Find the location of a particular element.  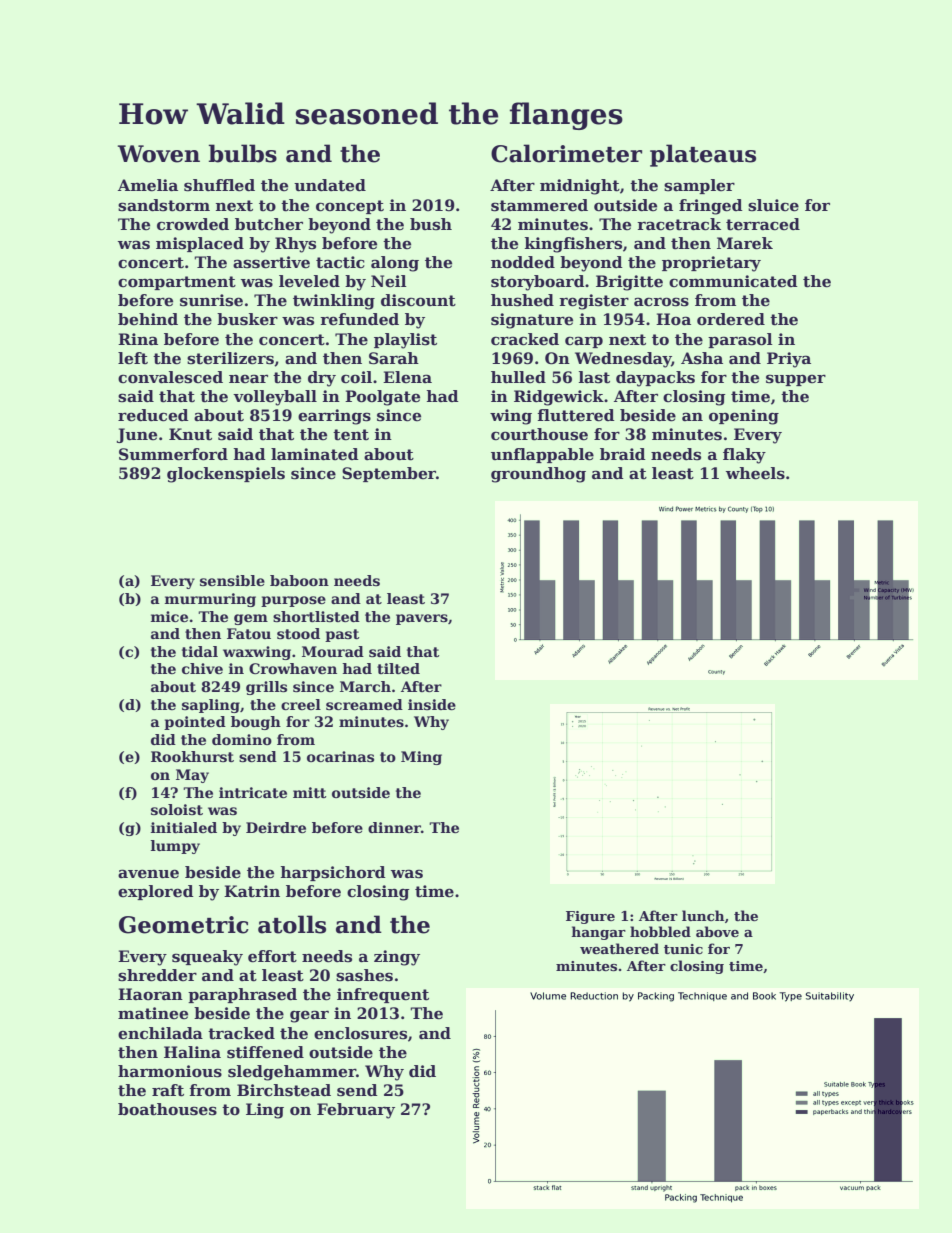

above is located at coordinates (717, 931).
